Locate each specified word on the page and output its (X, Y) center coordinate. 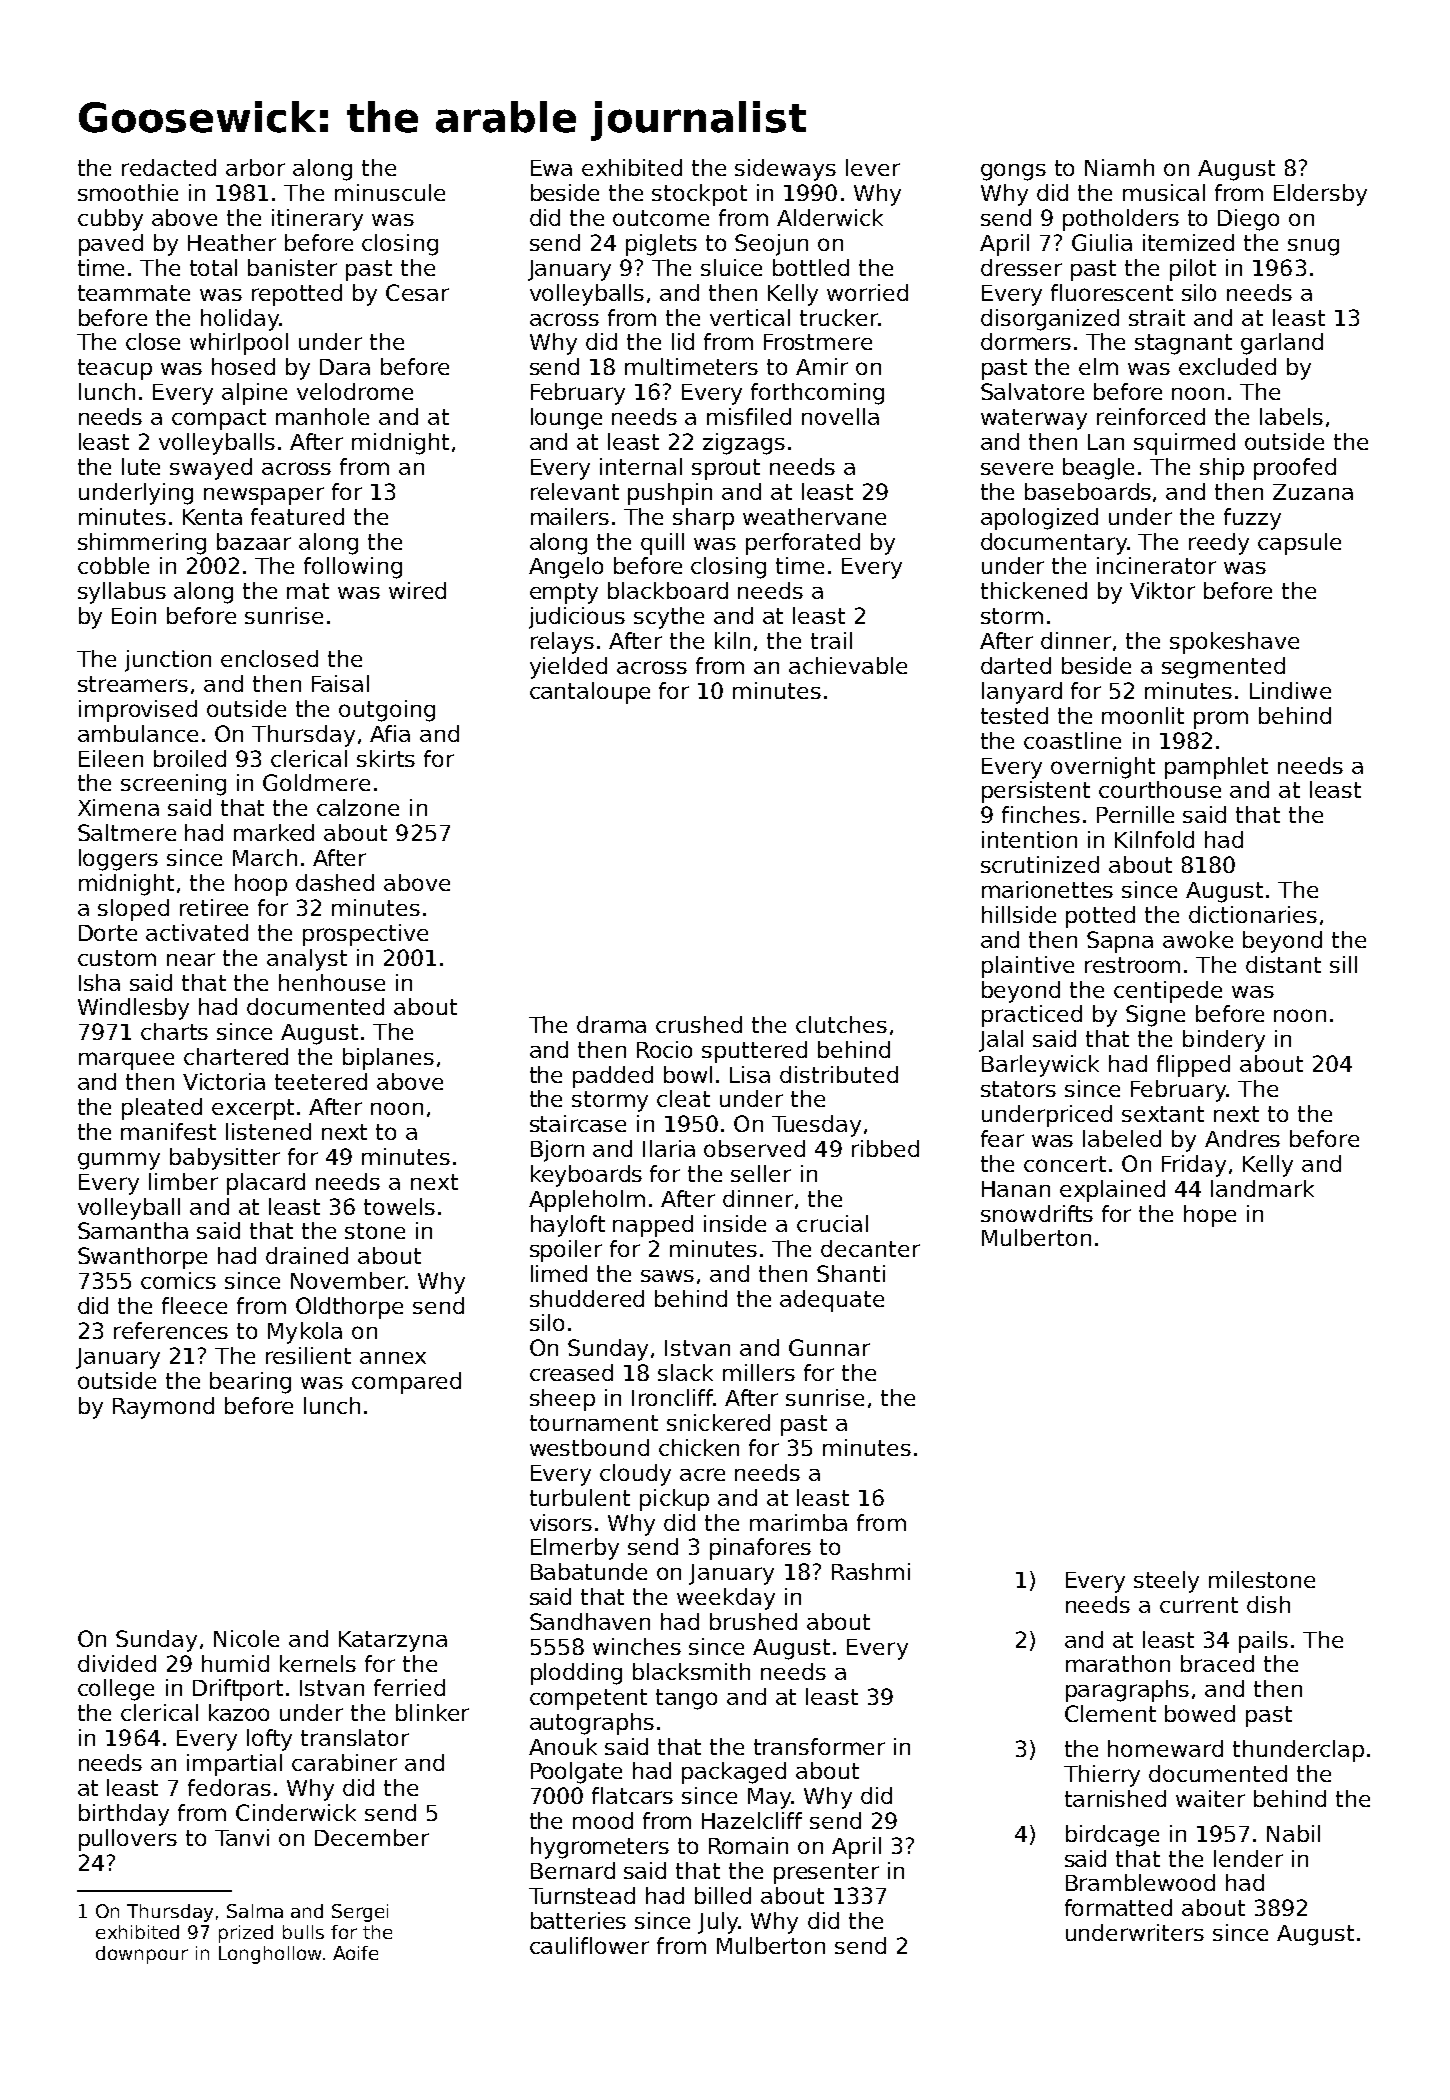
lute (141, 466)
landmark (1262, 1188)
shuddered (587, 1298)
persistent (1036, 792)
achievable (848, 665)
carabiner (344, 1762)
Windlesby (133, 1009)
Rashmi (871, 1571)
